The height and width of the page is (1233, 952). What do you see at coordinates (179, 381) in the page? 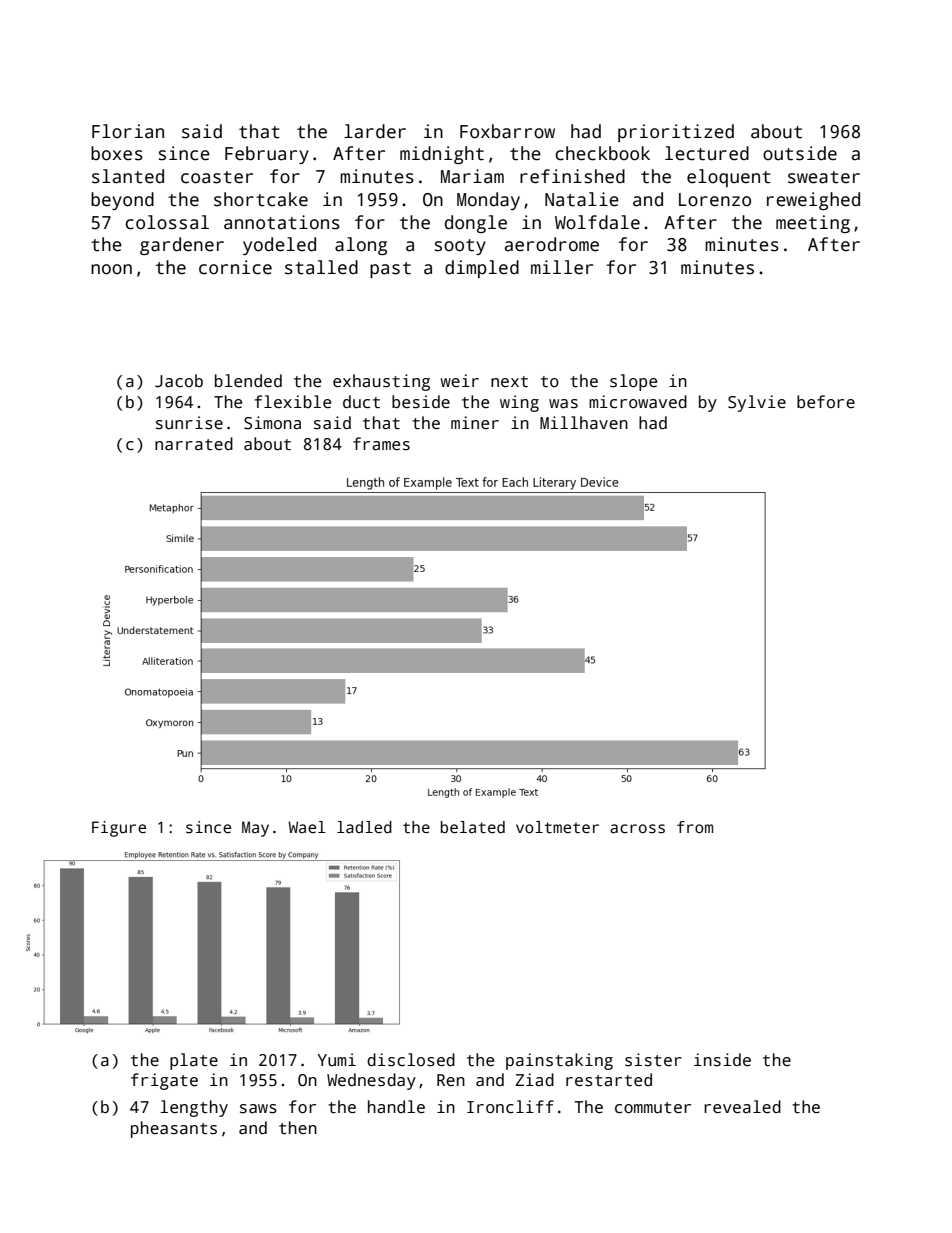
I see `Jacob` at bounding box center [179, 381].
